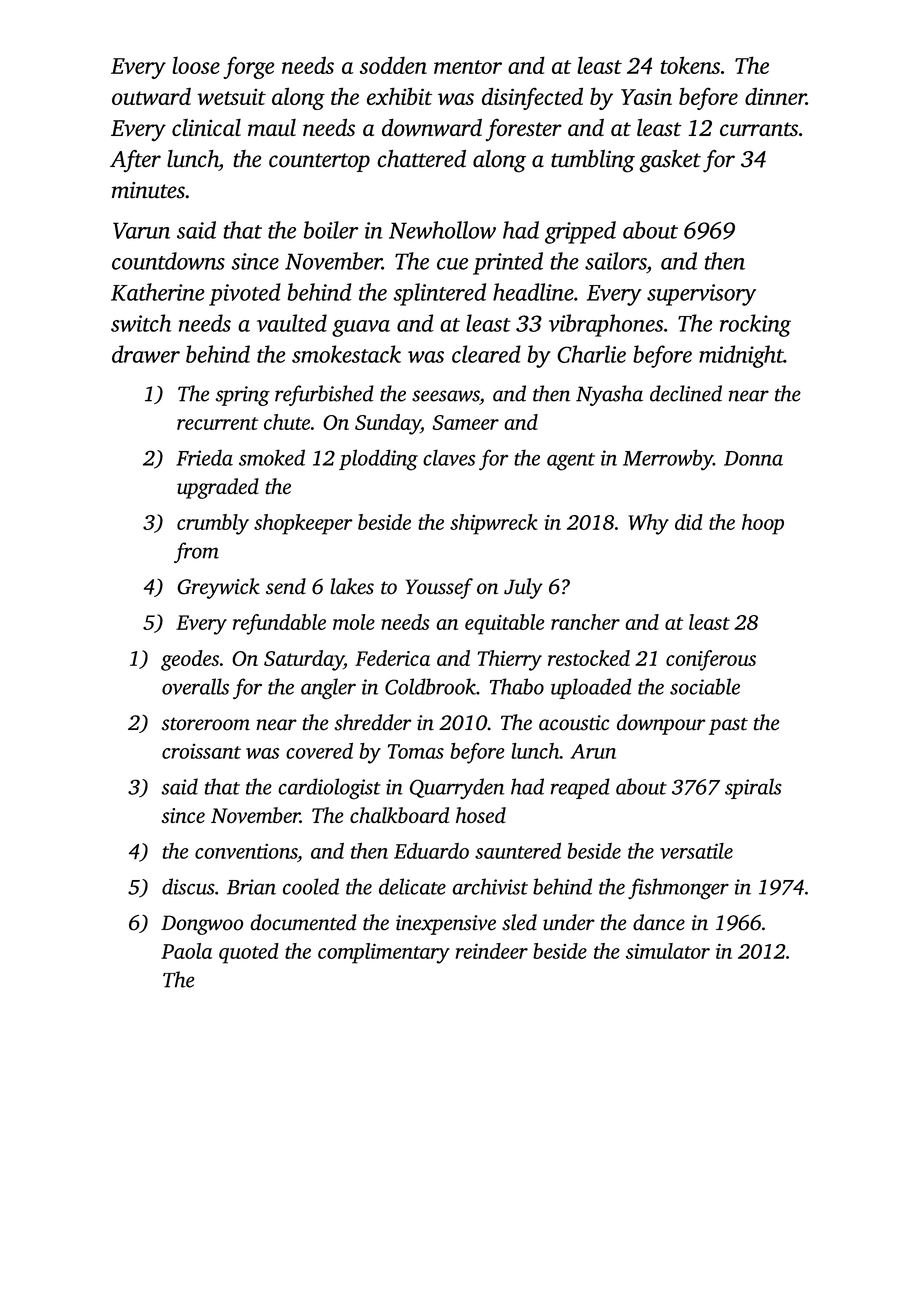 Image resolution: width=924 pixels, height=1314 pixels. I want to click on cleared, so click(486, 354).
